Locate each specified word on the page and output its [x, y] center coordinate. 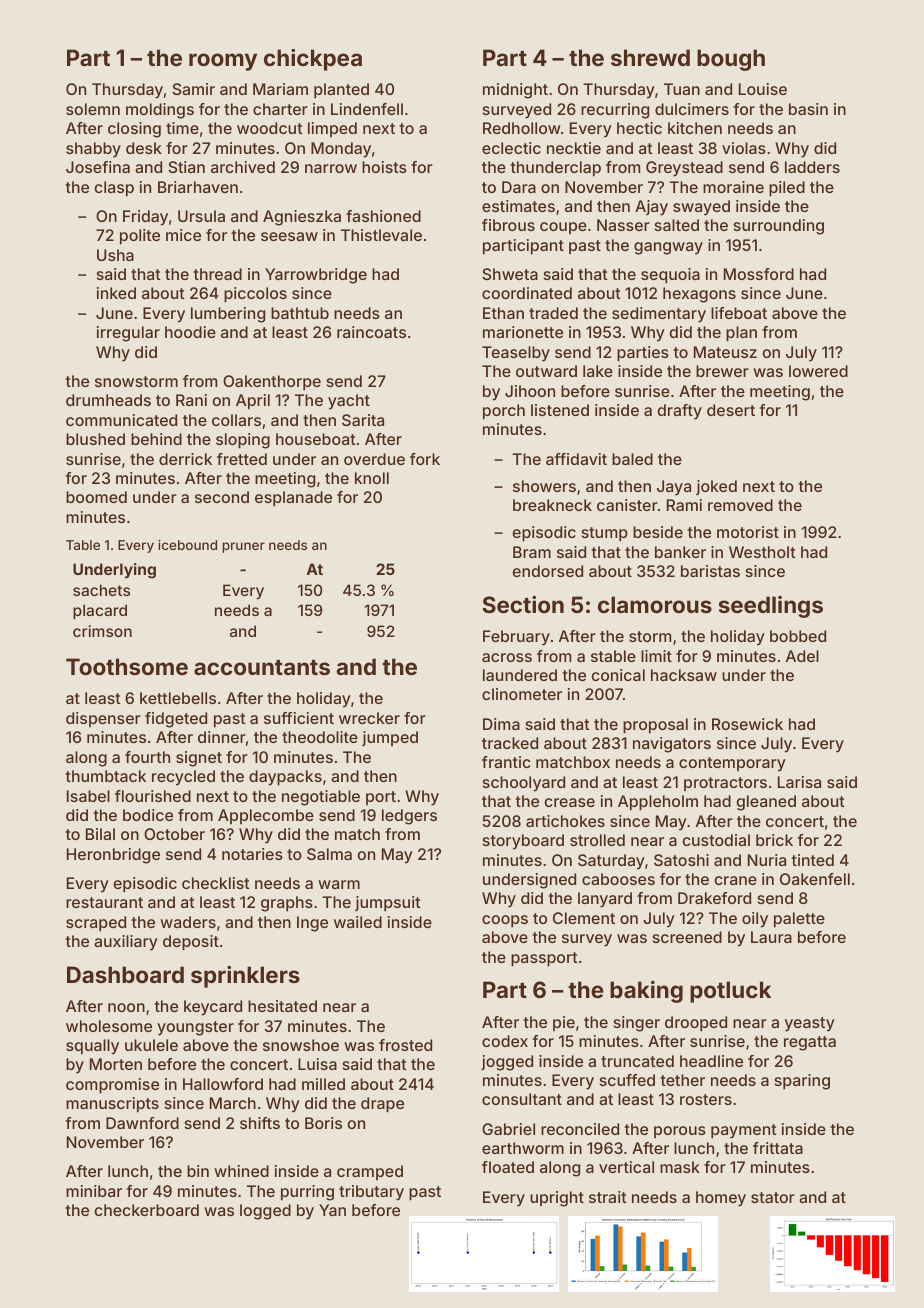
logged [265, 1212]
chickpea [313, 60]
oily [755, 920]
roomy [223, 62]
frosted [405, 1045]
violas [744, 148]
